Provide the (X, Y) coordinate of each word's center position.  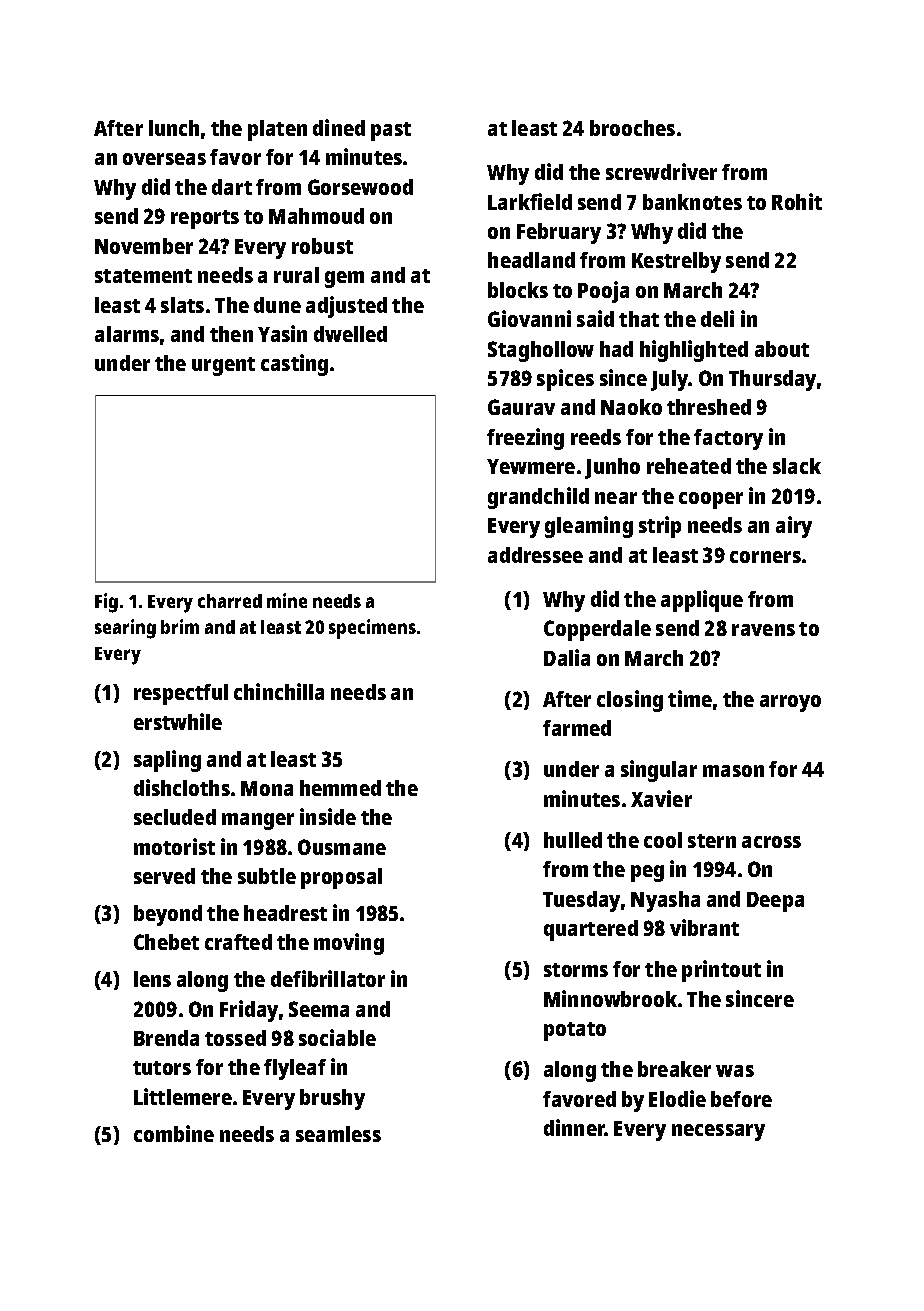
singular (659, 771)
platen (277, 130)
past (391, 131)
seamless (338, 1134)
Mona (267, 788)
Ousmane (342, 847)
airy (794, 527)
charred (230, 601)
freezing (525, 439)
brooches (632, 128)
